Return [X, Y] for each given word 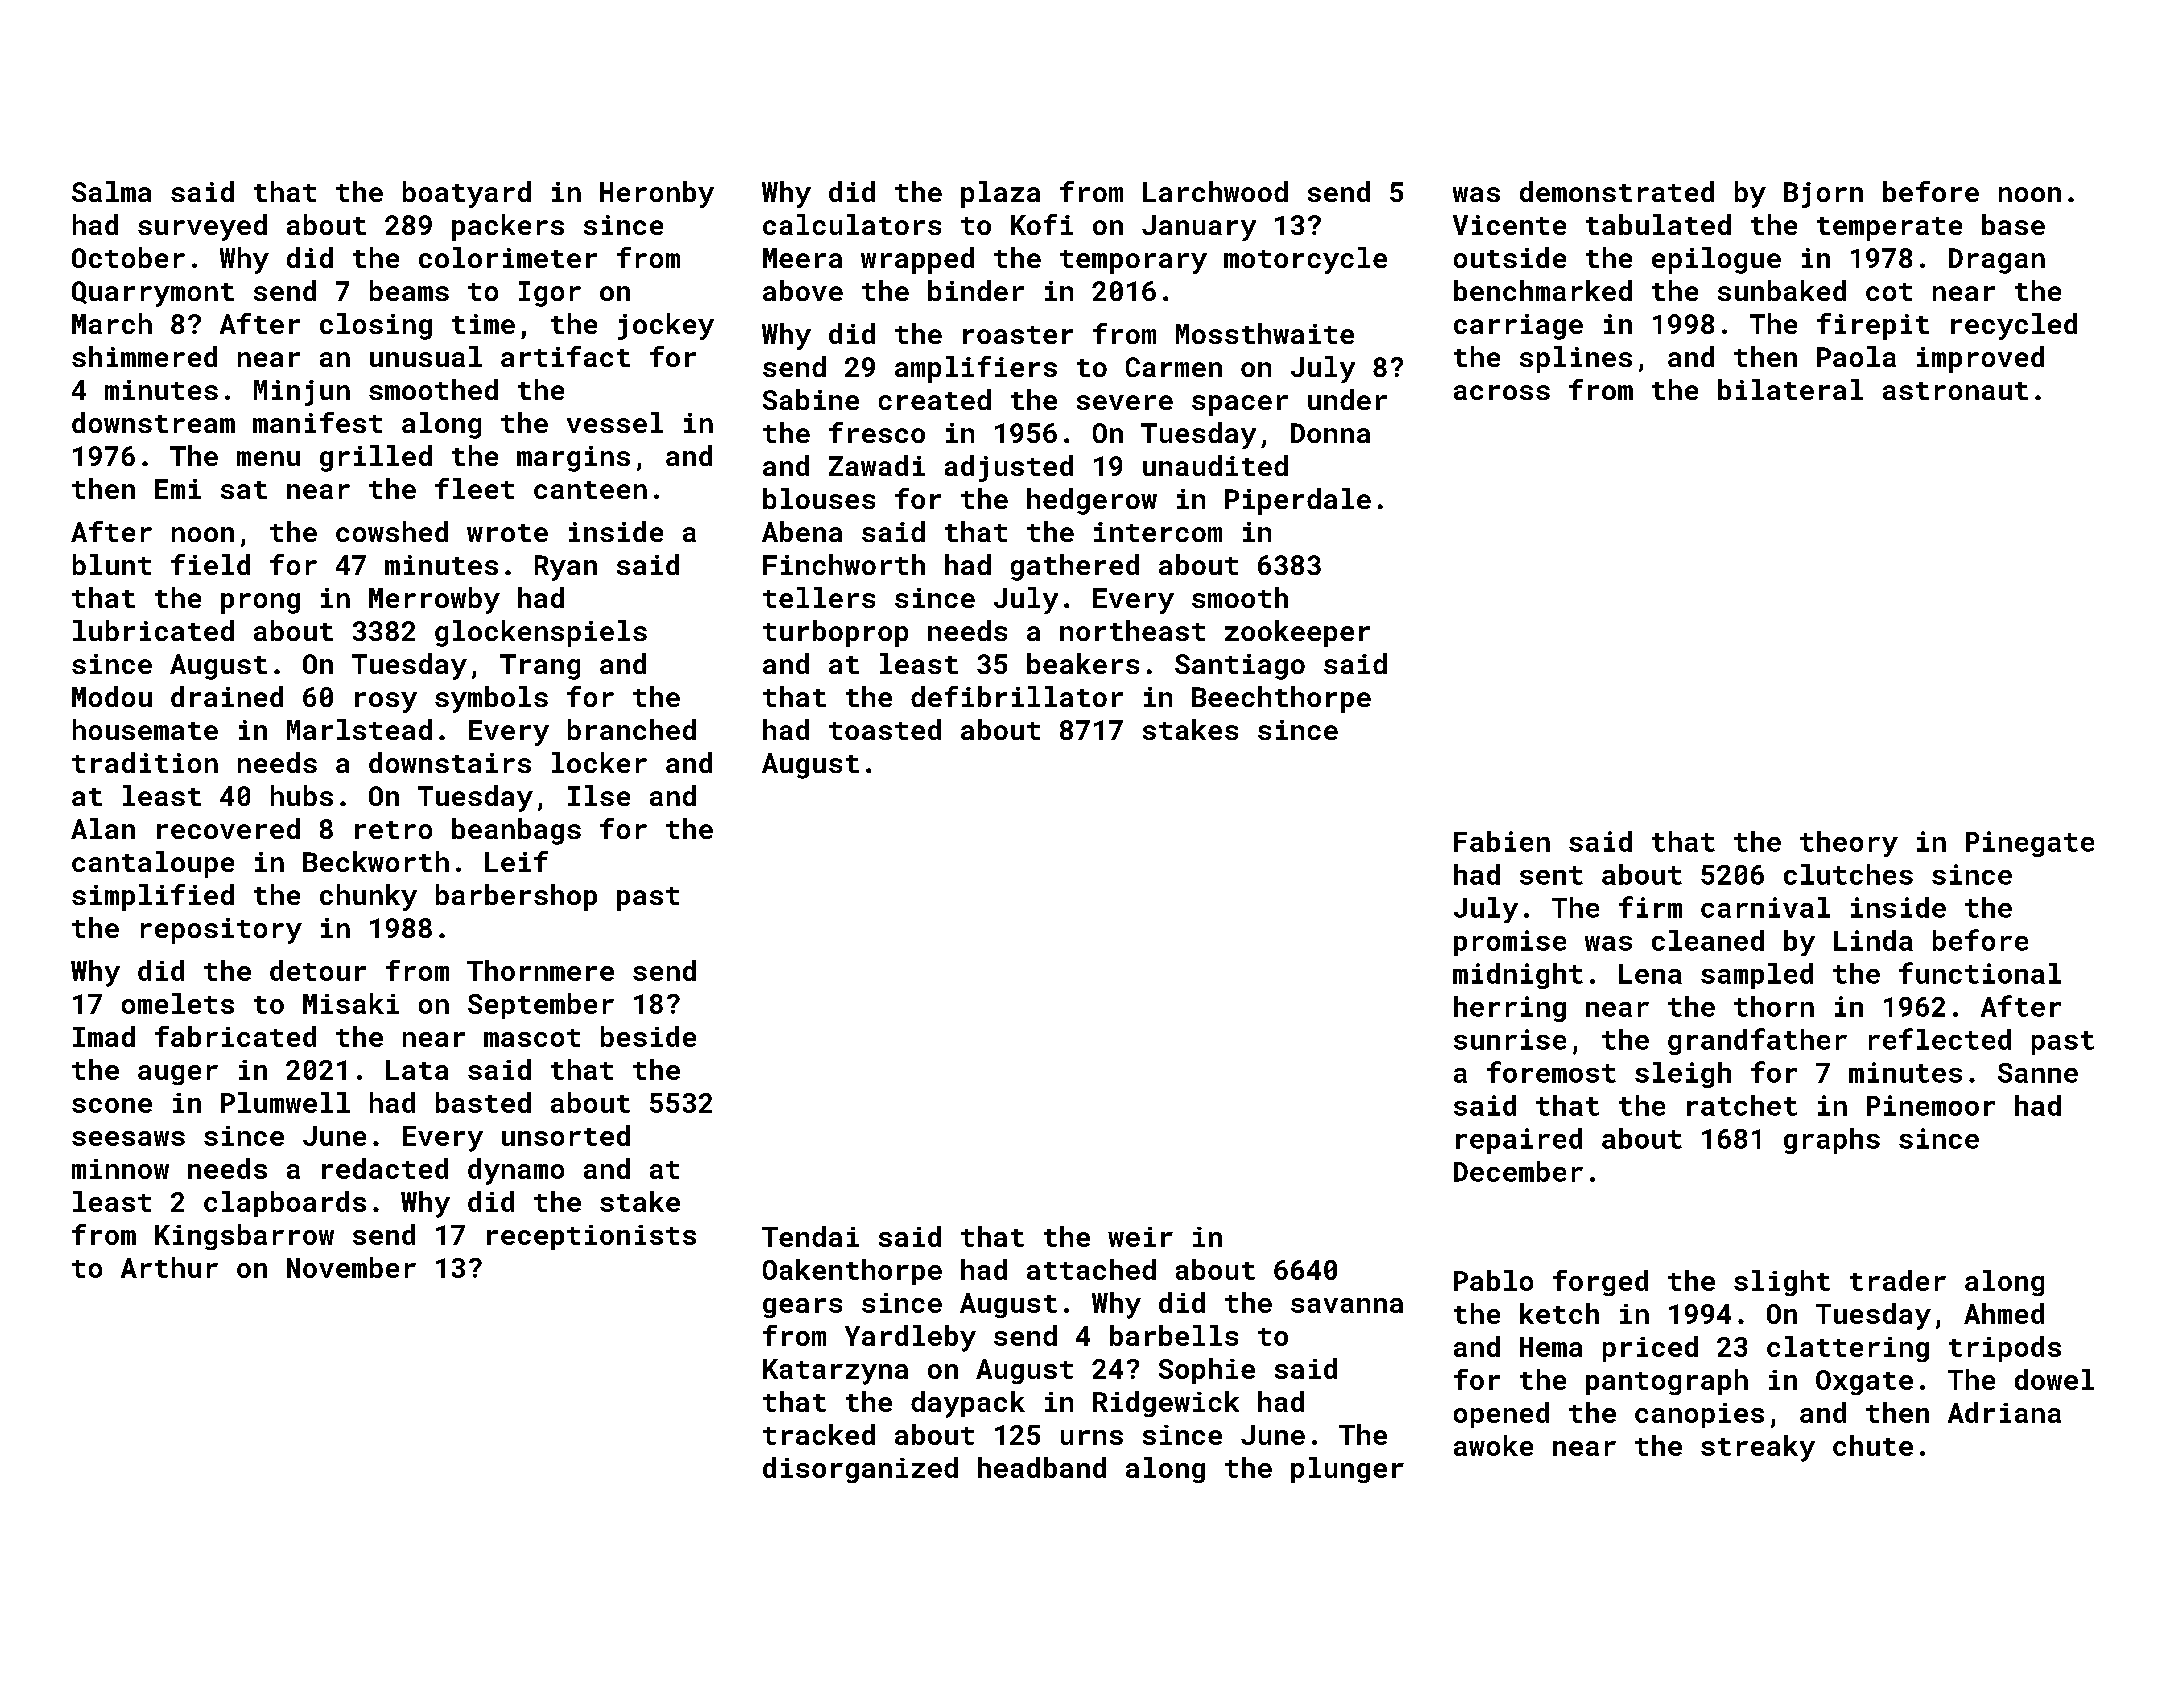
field [210, 564]
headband [1042, 1467]
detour [318, 970]
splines [1576, 359]
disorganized [860, 1470]
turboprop [835, 633]
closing [376, 326]
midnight [1518, 976]
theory [1849, 844]
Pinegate [2030, 844]
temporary [1133, 262]
